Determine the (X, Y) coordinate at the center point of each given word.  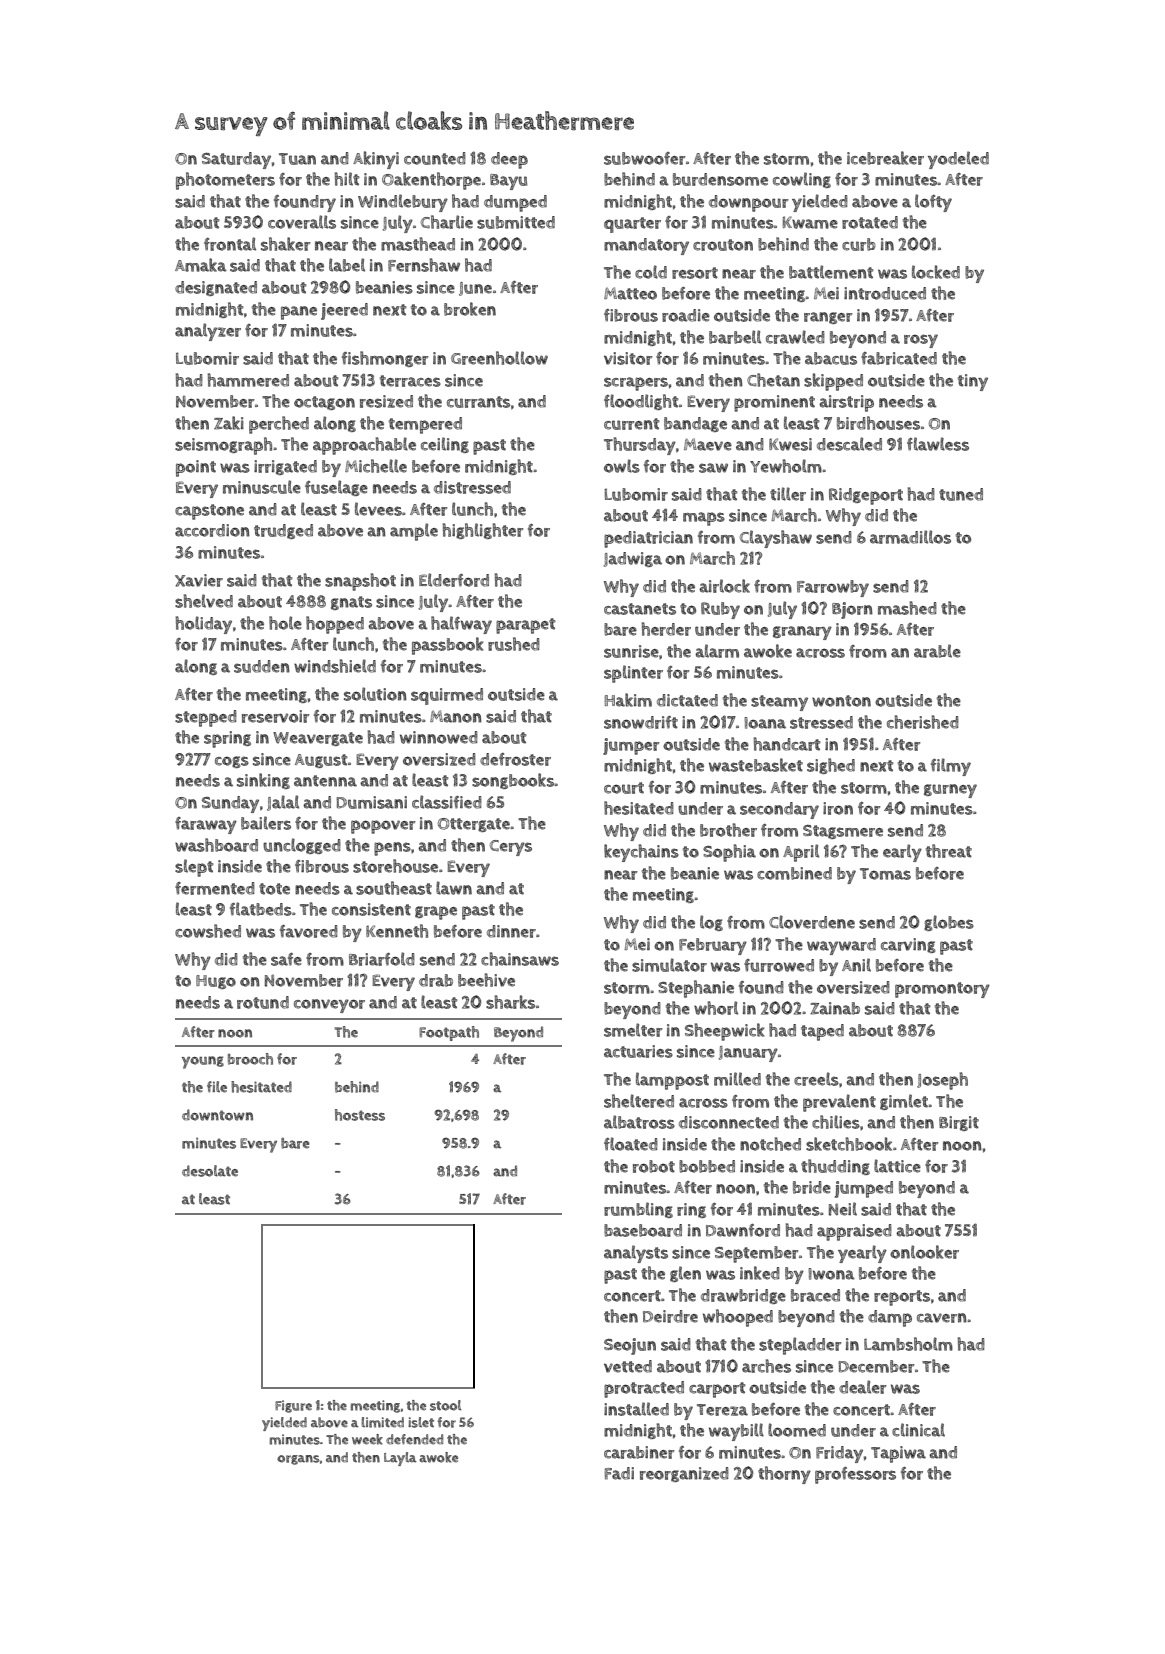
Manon (456, 716)
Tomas (885, 874)
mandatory (646, 246)
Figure (293, 1406)
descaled (849, 444)
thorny (784, 1475)
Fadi (619, 1473)
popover (383, 827)
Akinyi (376, 160)
